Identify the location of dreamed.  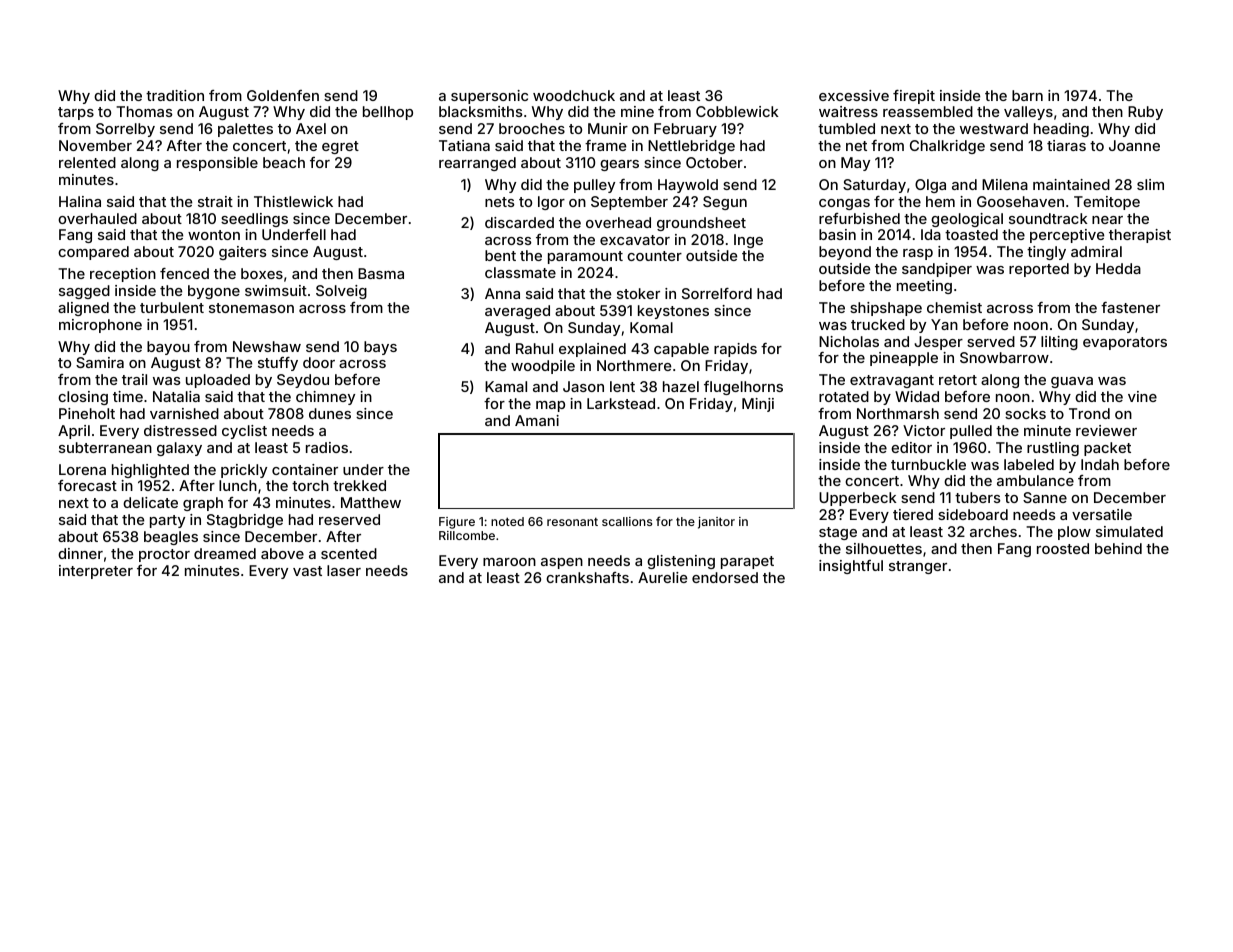
(225, 553).
